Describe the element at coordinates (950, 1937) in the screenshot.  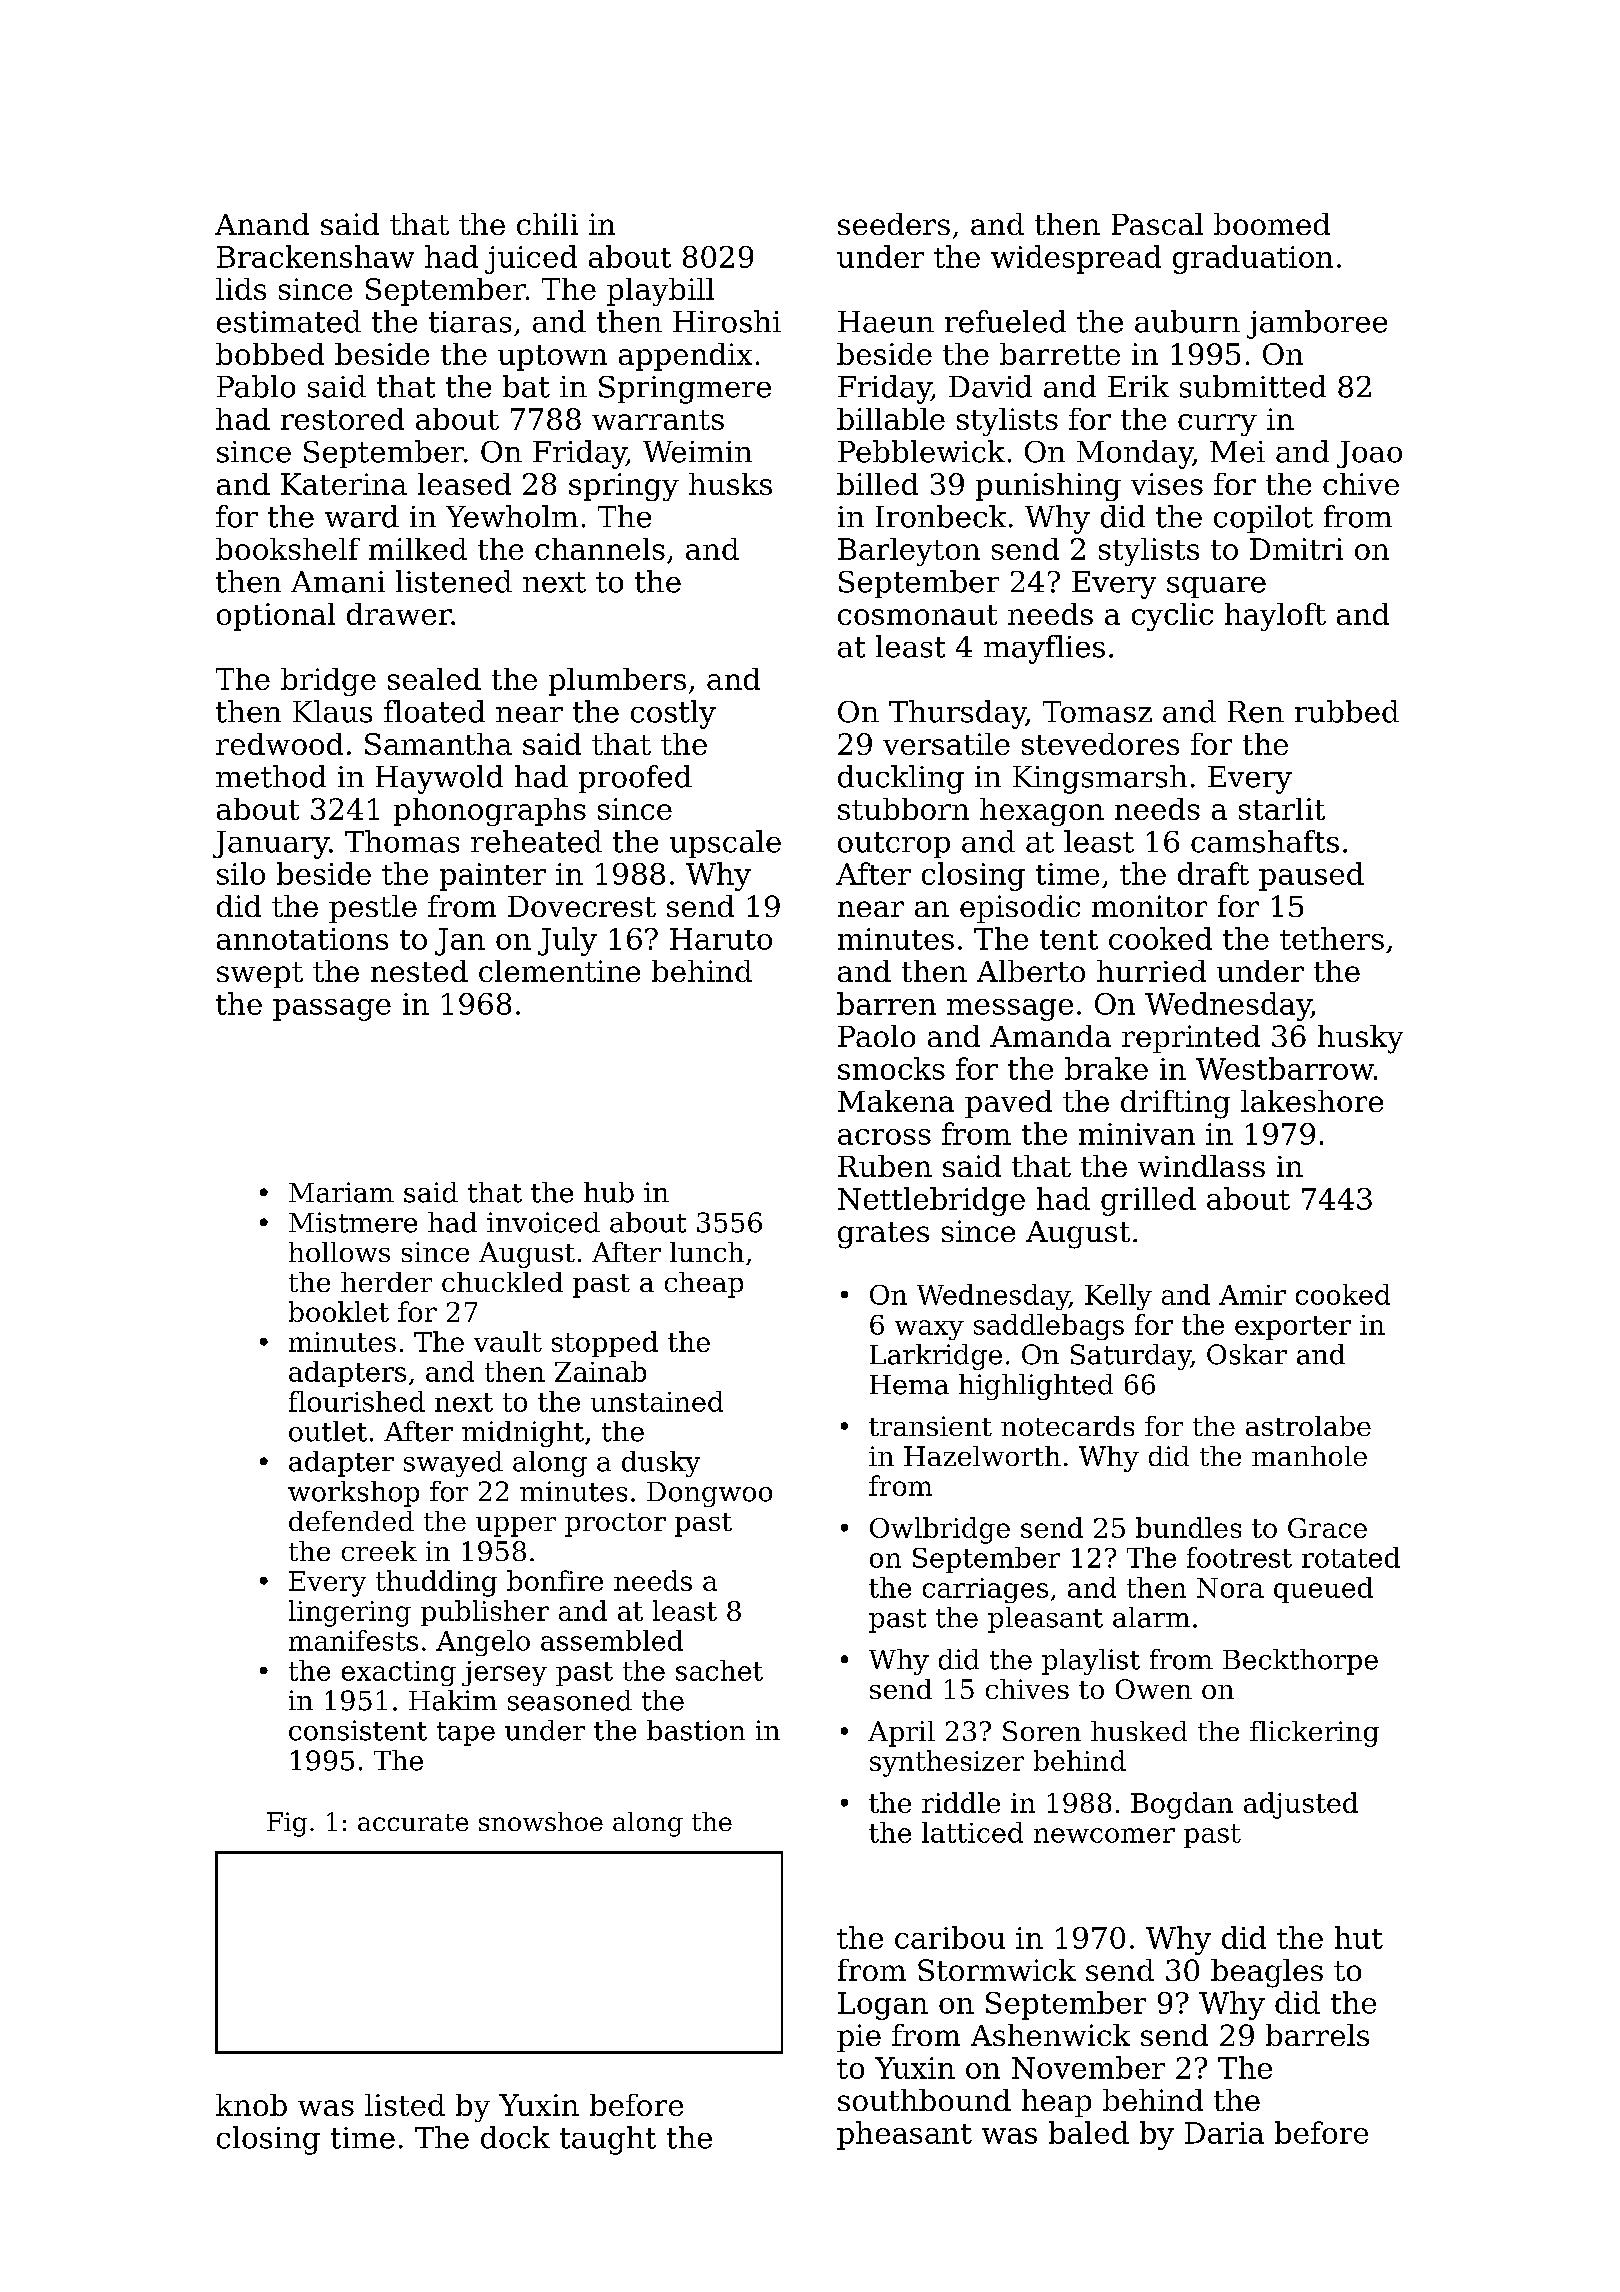
I see `caribou` at that location.
